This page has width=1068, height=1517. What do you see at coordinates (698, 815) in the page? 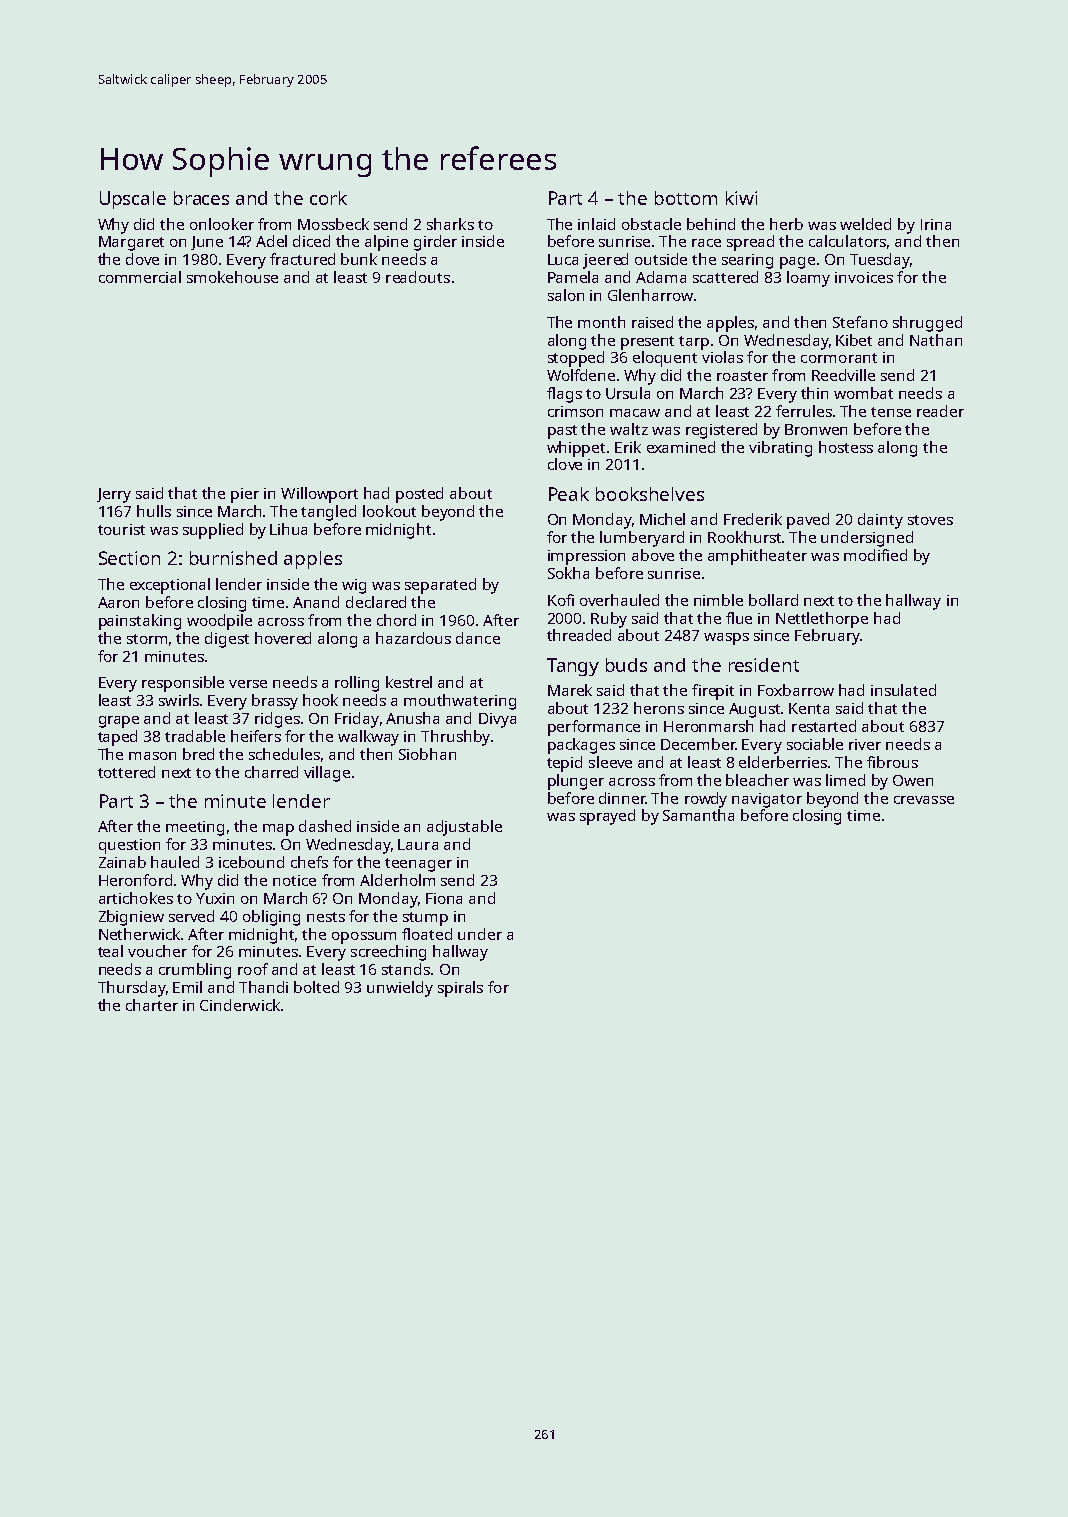
I see `Samantha` at bounding box center [698, 815].
